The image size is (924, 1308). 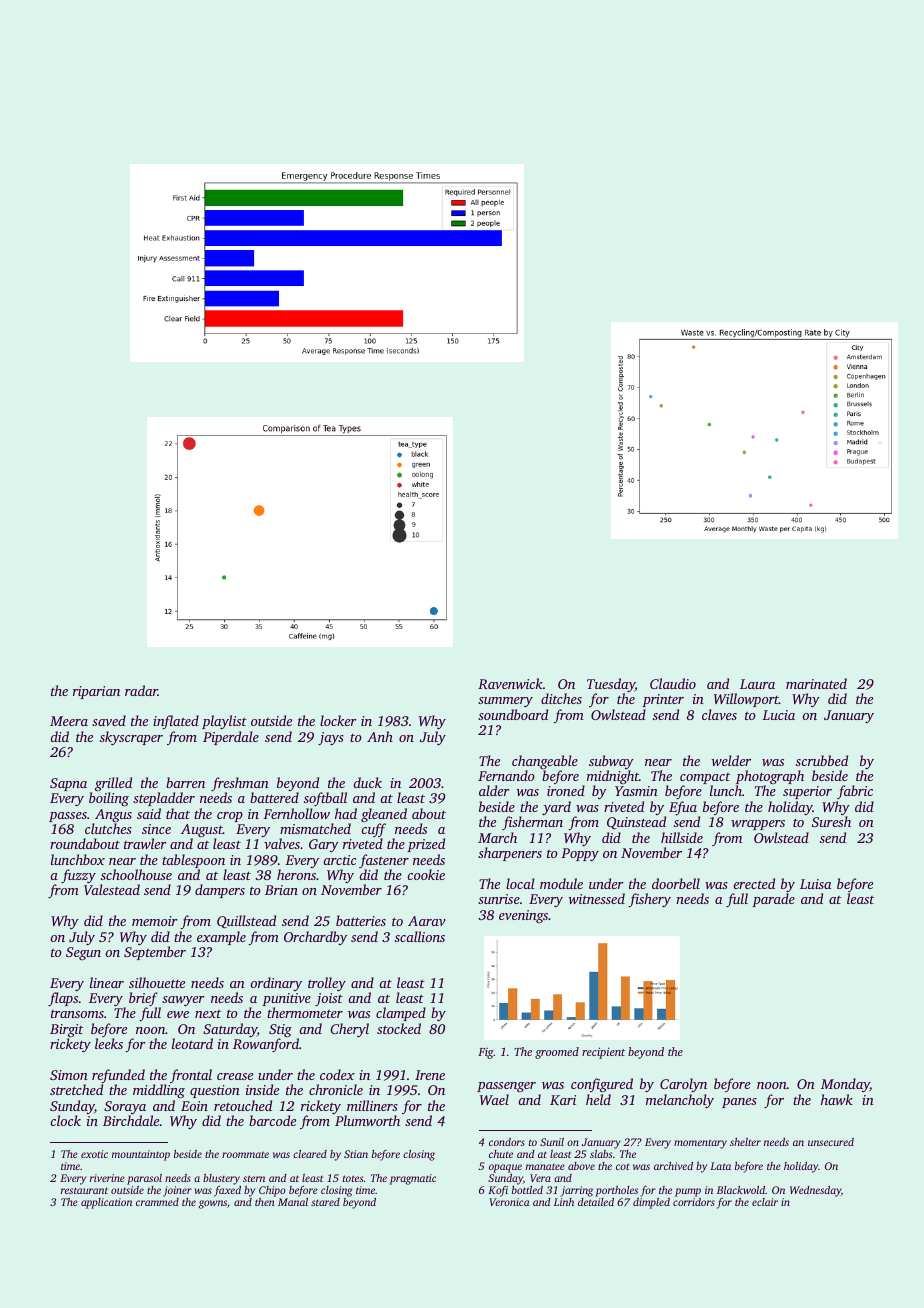 What do you see at coordinates (112, 890) in the image?
I see `Valestead` at bounding box center [112, 890].
